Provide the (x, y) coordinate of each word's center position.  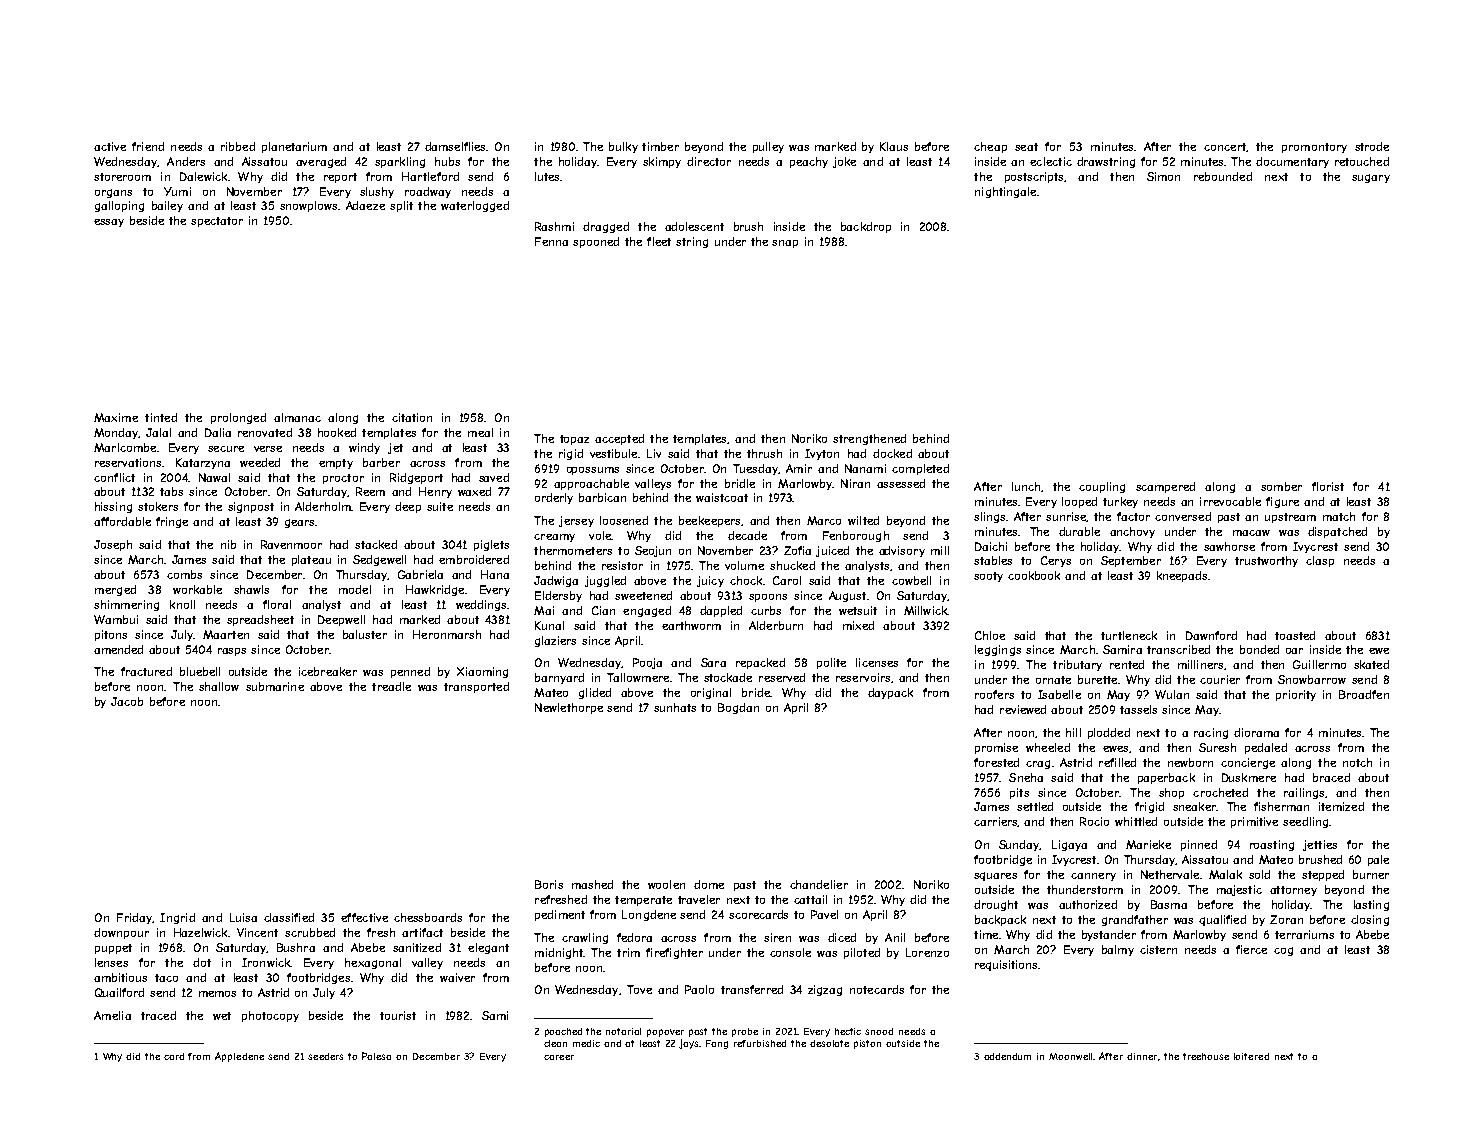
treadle (391, 686)
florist (1328, 486)
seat (1026, 147)
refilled (1117, 762)
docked (892, 453)
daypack (890, 693)
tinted (161, 417)
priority (1296, 695)
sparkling (400, 162)
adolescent (694, 226)
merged (115, 590)
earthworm (691, 625)
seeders (325, 1056)
